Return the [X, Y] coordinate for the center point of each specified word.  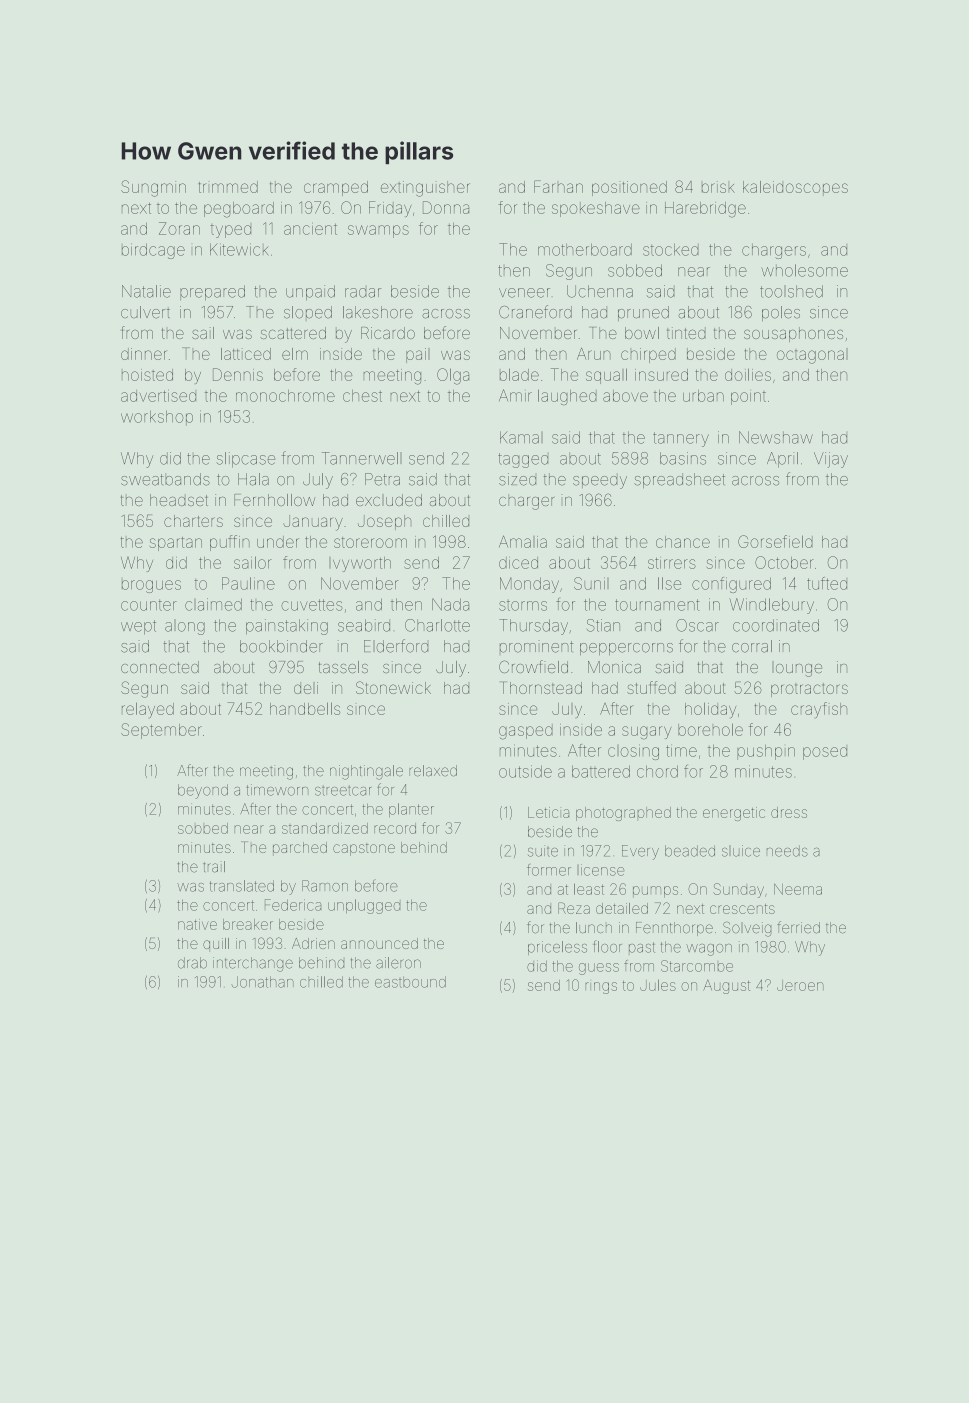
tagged [523, 460]
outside [525, 771]
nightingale [366, 772]
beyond [203, 791]
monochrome [285, 396]
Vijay [831, 460]
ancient [310, 229]
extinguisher [425, 189]
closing [633, 752]
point [748, 398]
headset [179, 500]
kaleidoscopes [795, 188]
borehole [710, 730]
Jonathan [263, 982]
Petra [382, 479]
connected [160, 667]
